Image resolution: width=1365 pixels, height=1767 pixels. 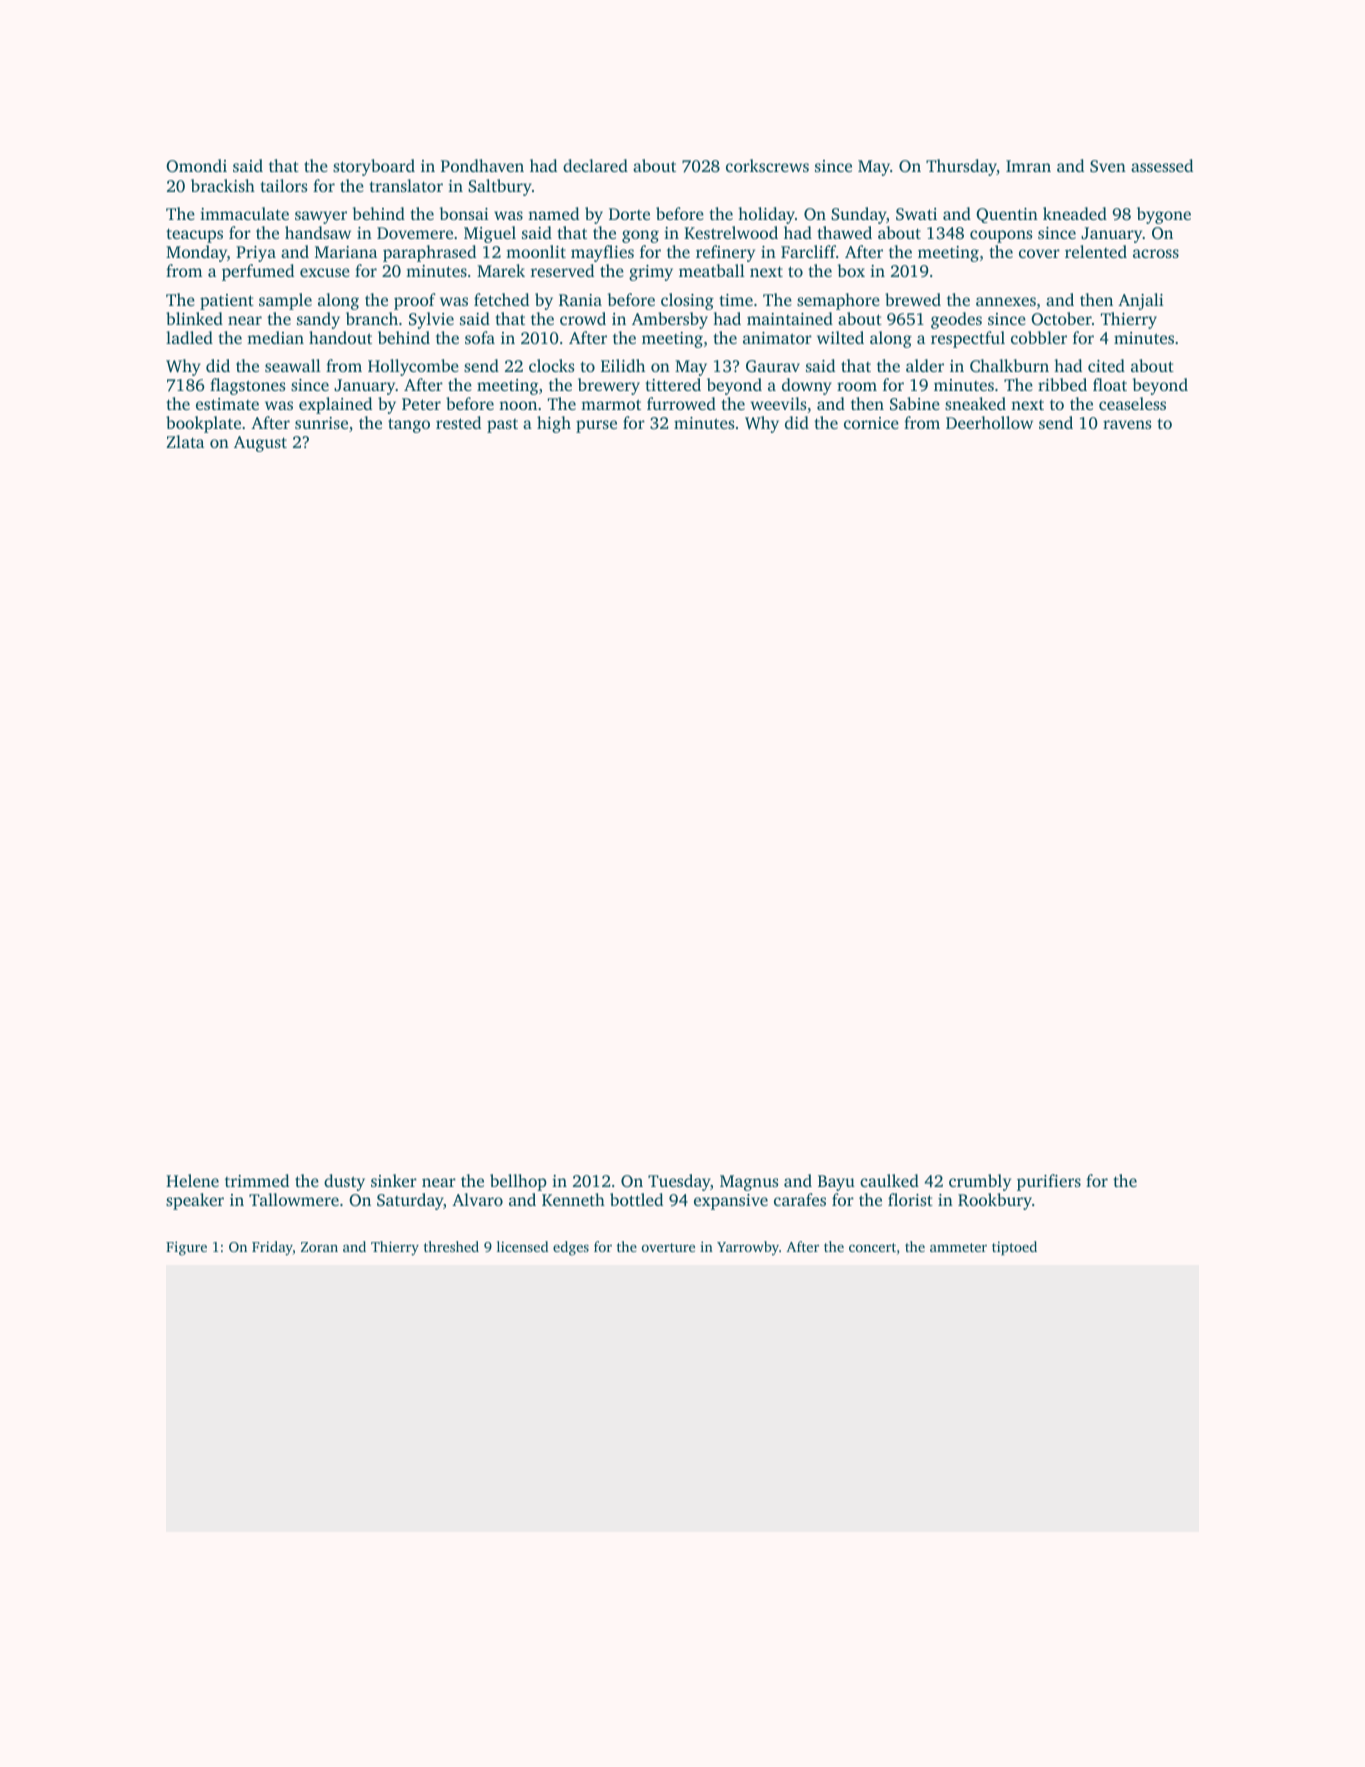 What do you see at coordinates (913, 299) in the screenshot?
I see `brewed` at bounding box center [913, 299].
